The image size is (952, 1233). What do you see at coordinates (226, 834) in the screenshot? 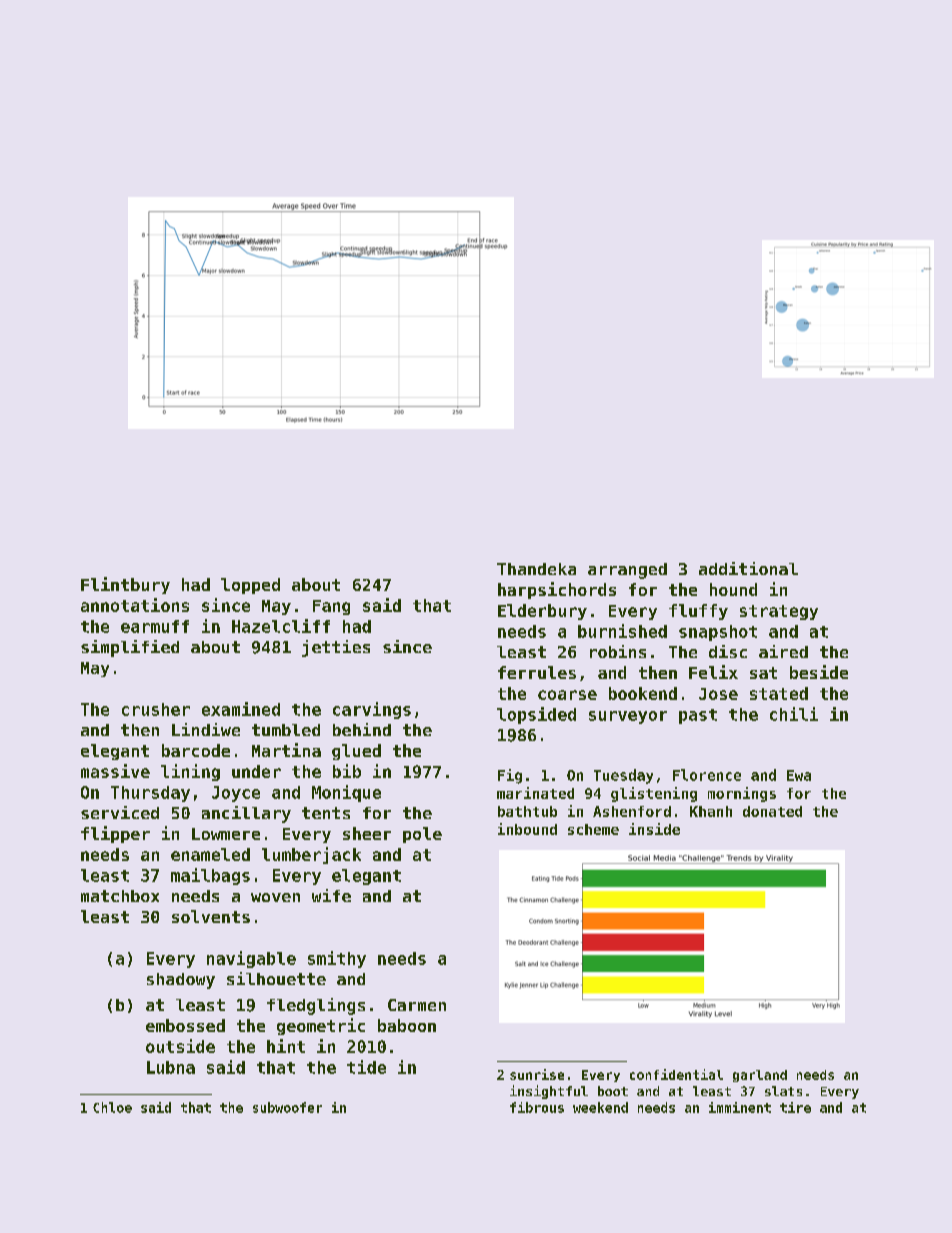
I see `Lowmere` at bounding box center [226, 834].
